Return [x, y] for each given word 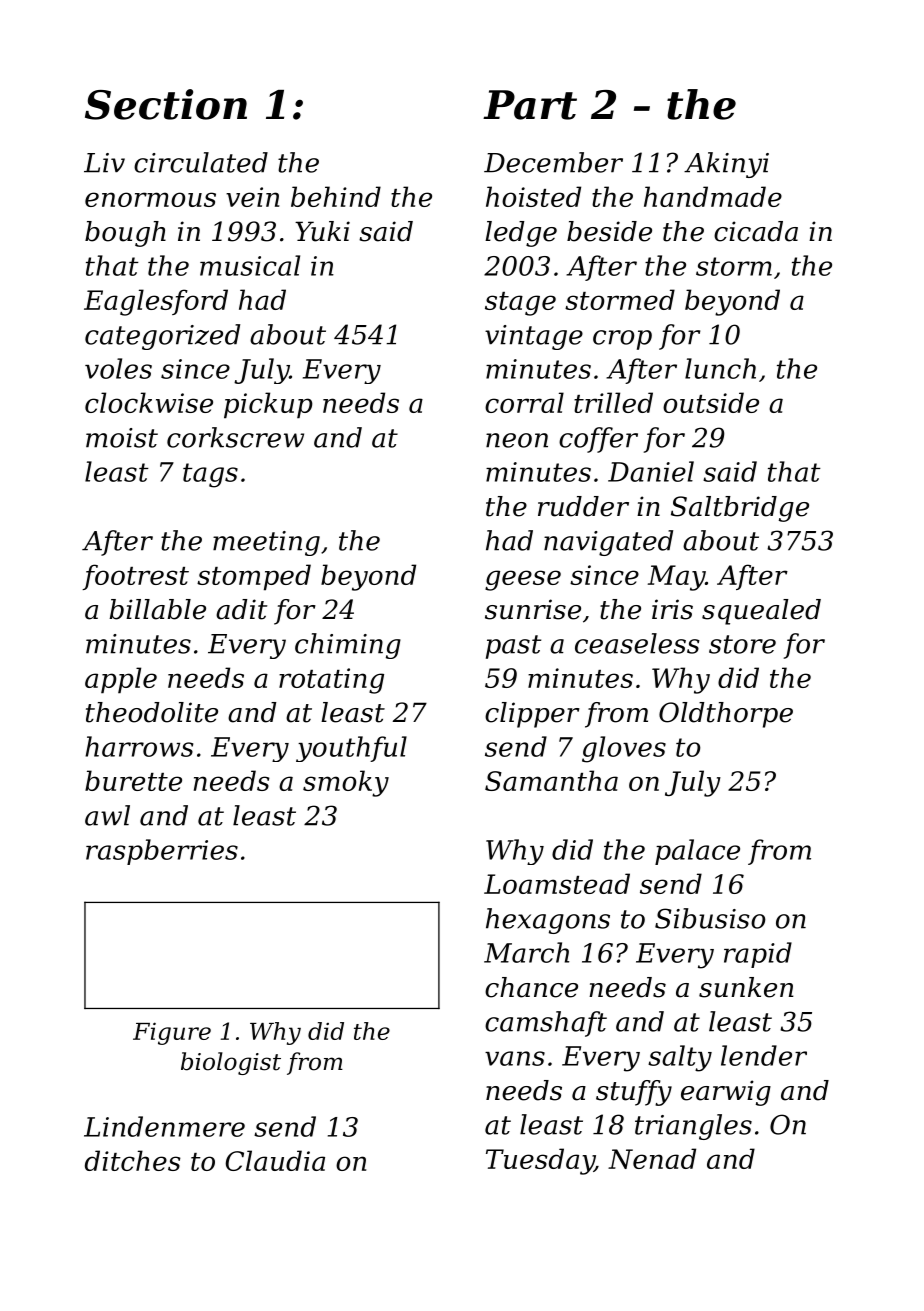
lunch [720, 368]
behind [336, 196]
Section [166, 104]
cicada [756, 231]
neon [517, 440]
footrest [135, 577]
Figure [172, 1033]
